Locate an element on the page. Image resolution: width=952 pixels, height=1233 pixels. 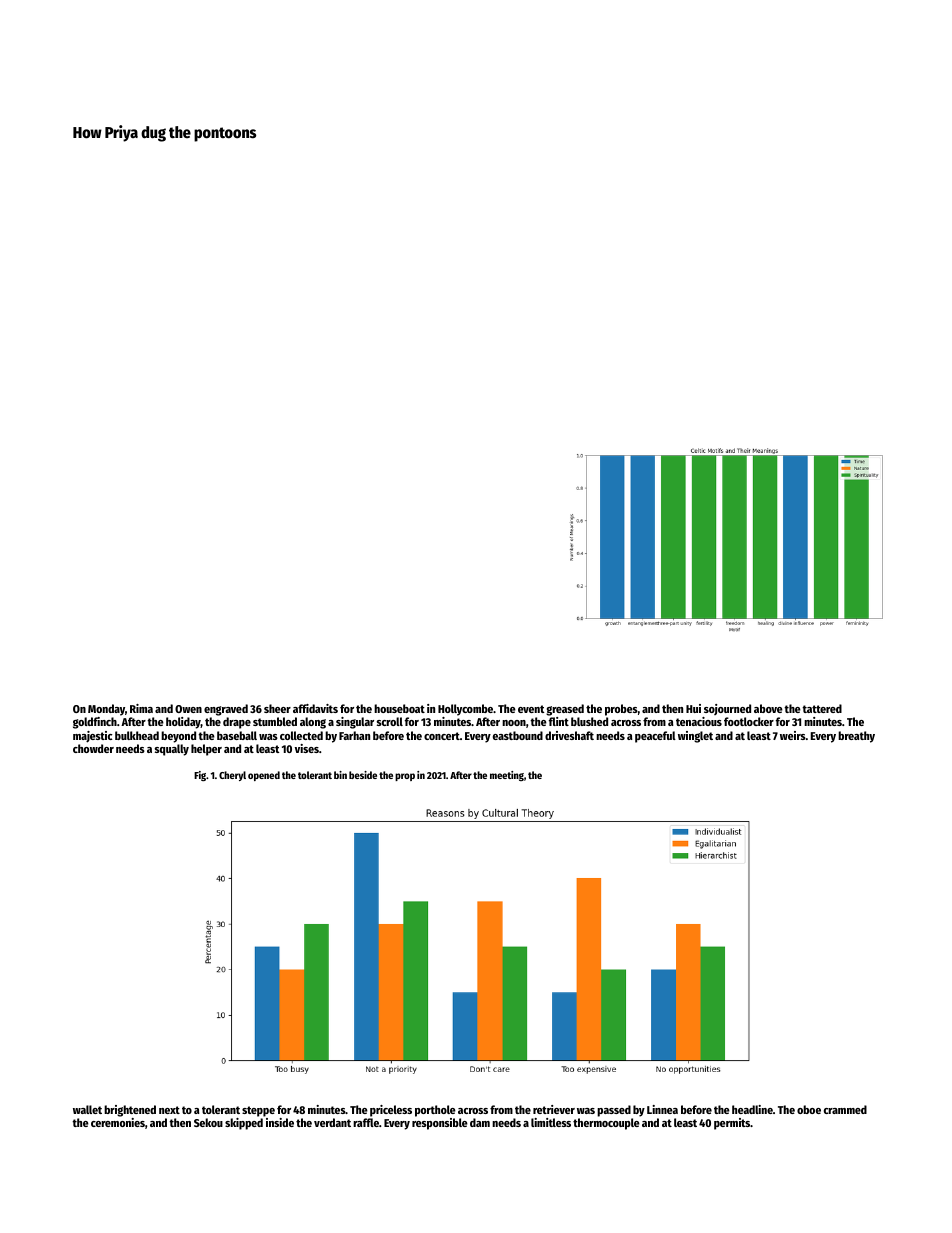
bin is located at coordinates (340, 775).
